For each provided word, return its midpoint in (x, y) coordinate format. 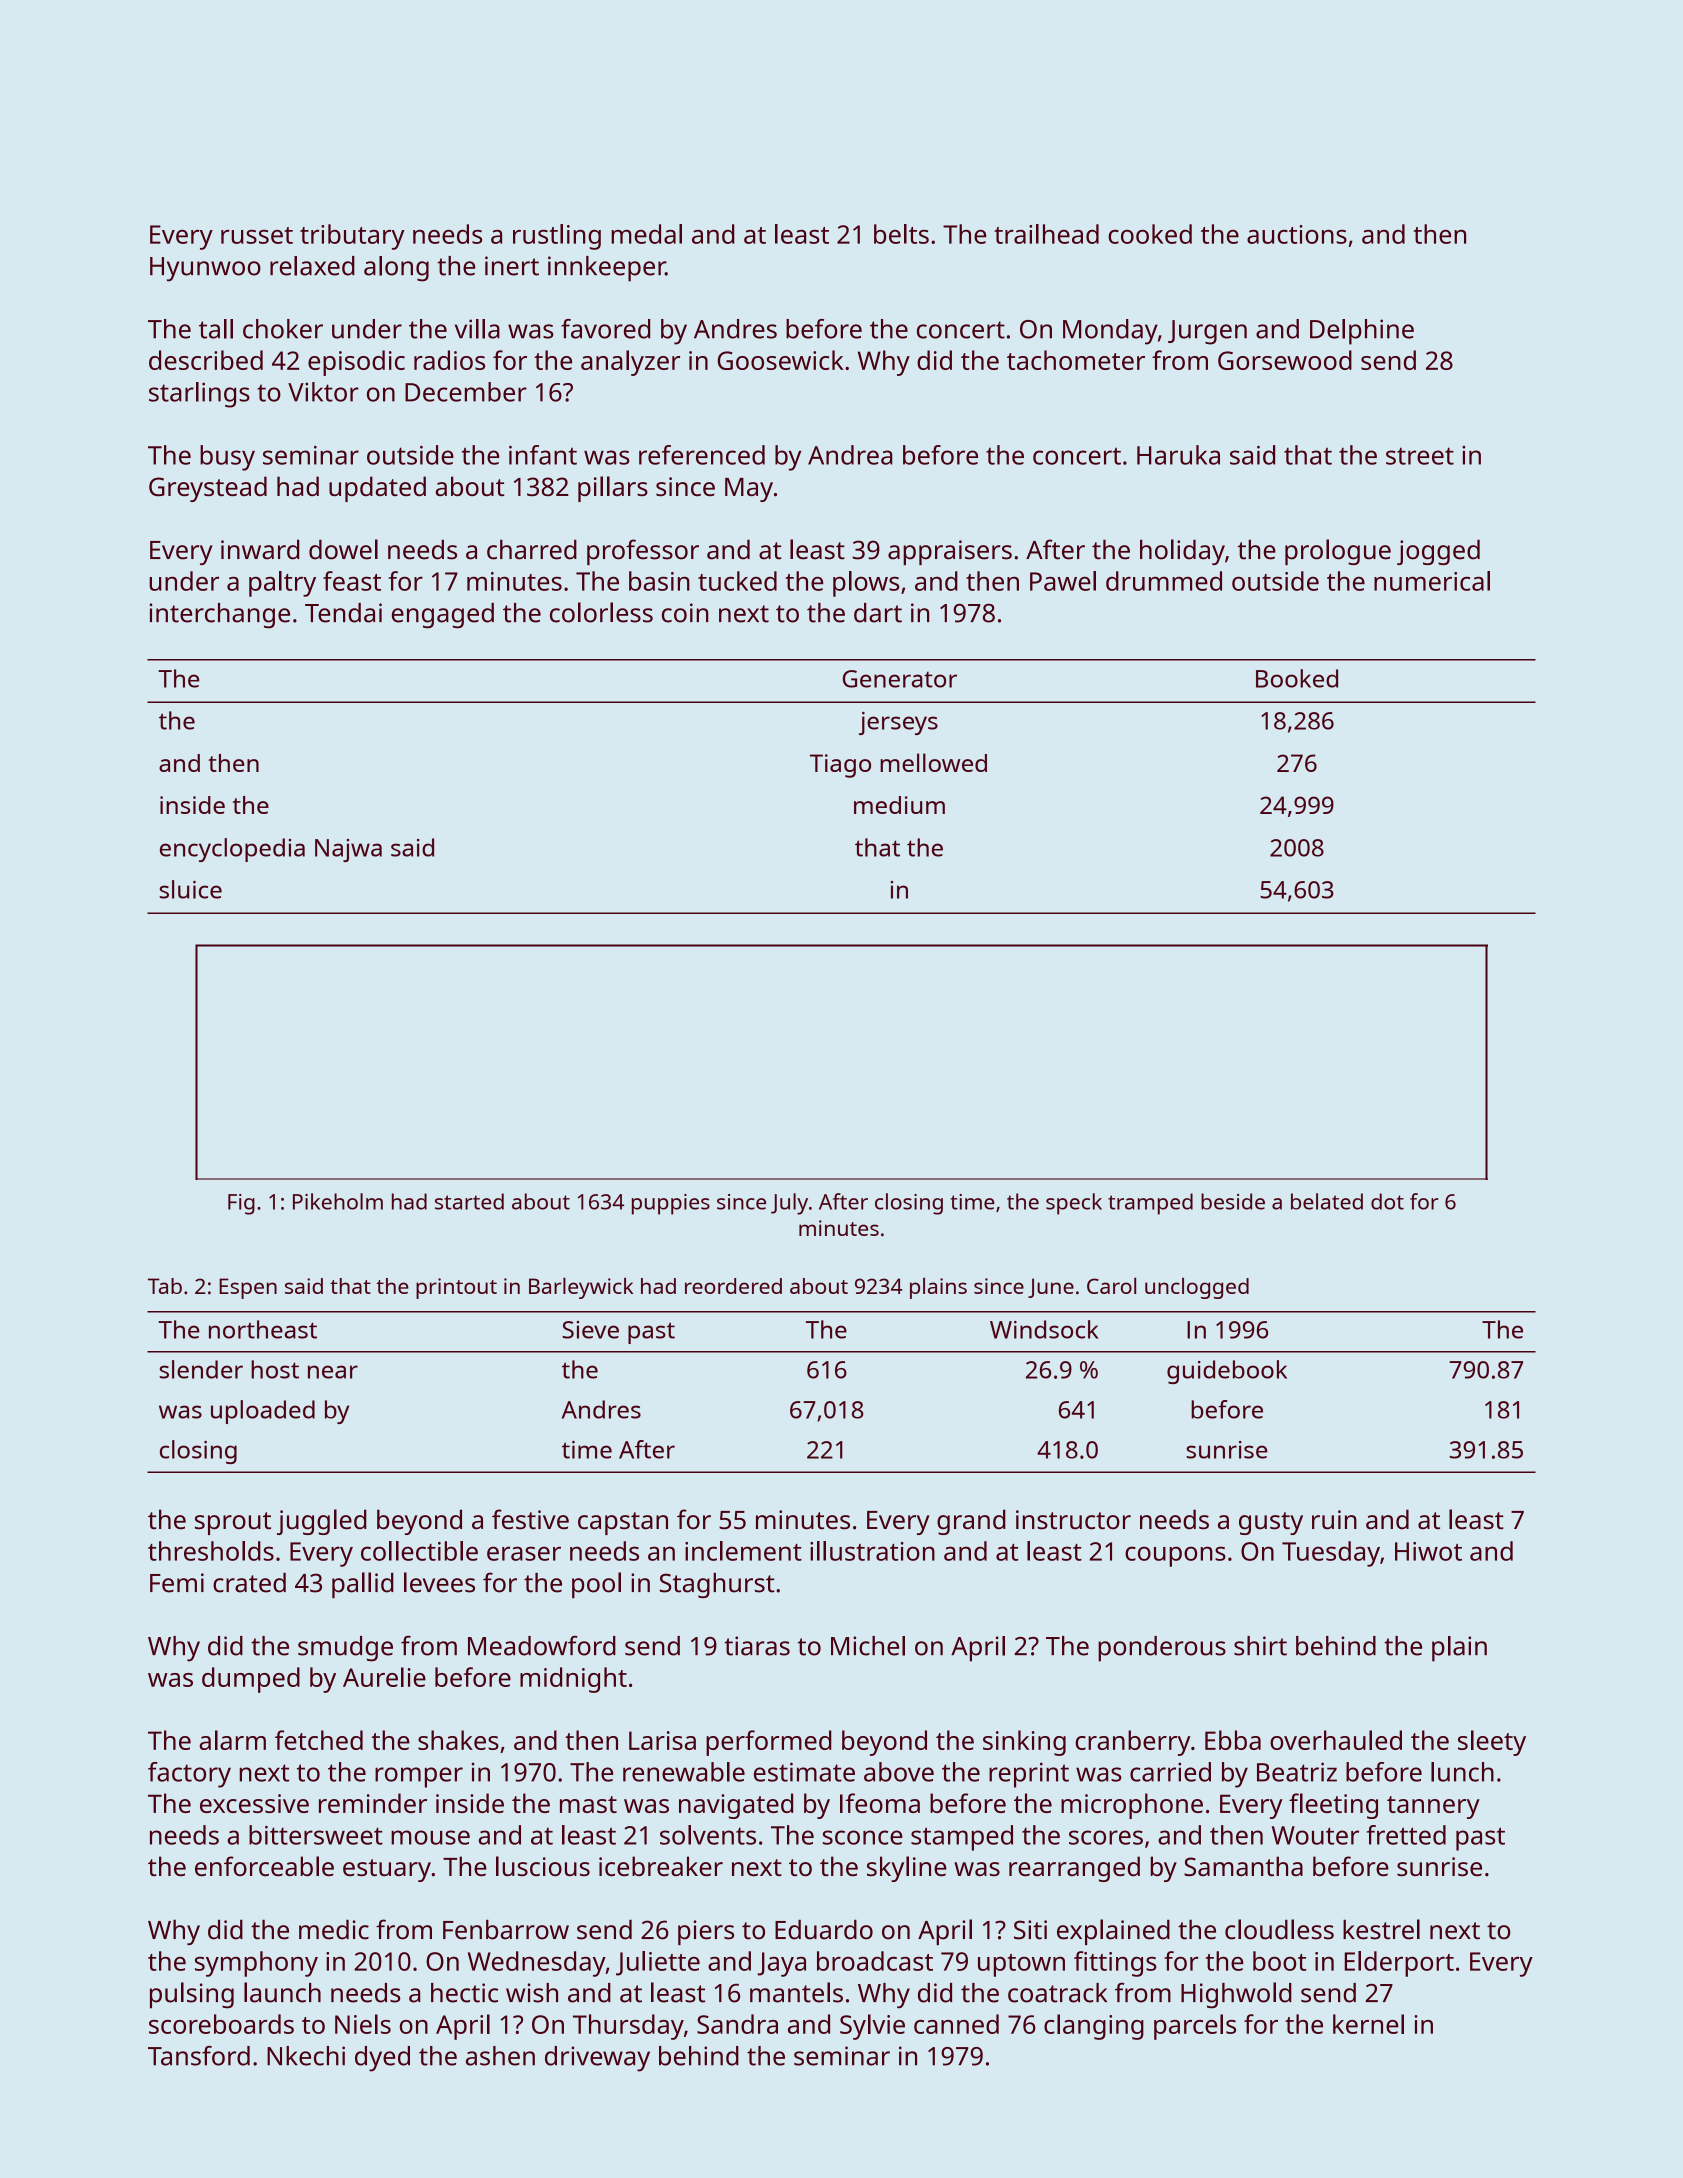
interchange (219, 616)
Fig (241, 1204)
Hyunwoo (205, 269)
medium (899, 805)
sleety (1492, 1743)
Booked (1297, 678)
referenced (702, 455)
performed (769, 1743)
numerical (1432, 581)
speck (1074, 1204)
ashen (500, 2056)
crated (249, 1583)
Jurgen (1207, 332)
